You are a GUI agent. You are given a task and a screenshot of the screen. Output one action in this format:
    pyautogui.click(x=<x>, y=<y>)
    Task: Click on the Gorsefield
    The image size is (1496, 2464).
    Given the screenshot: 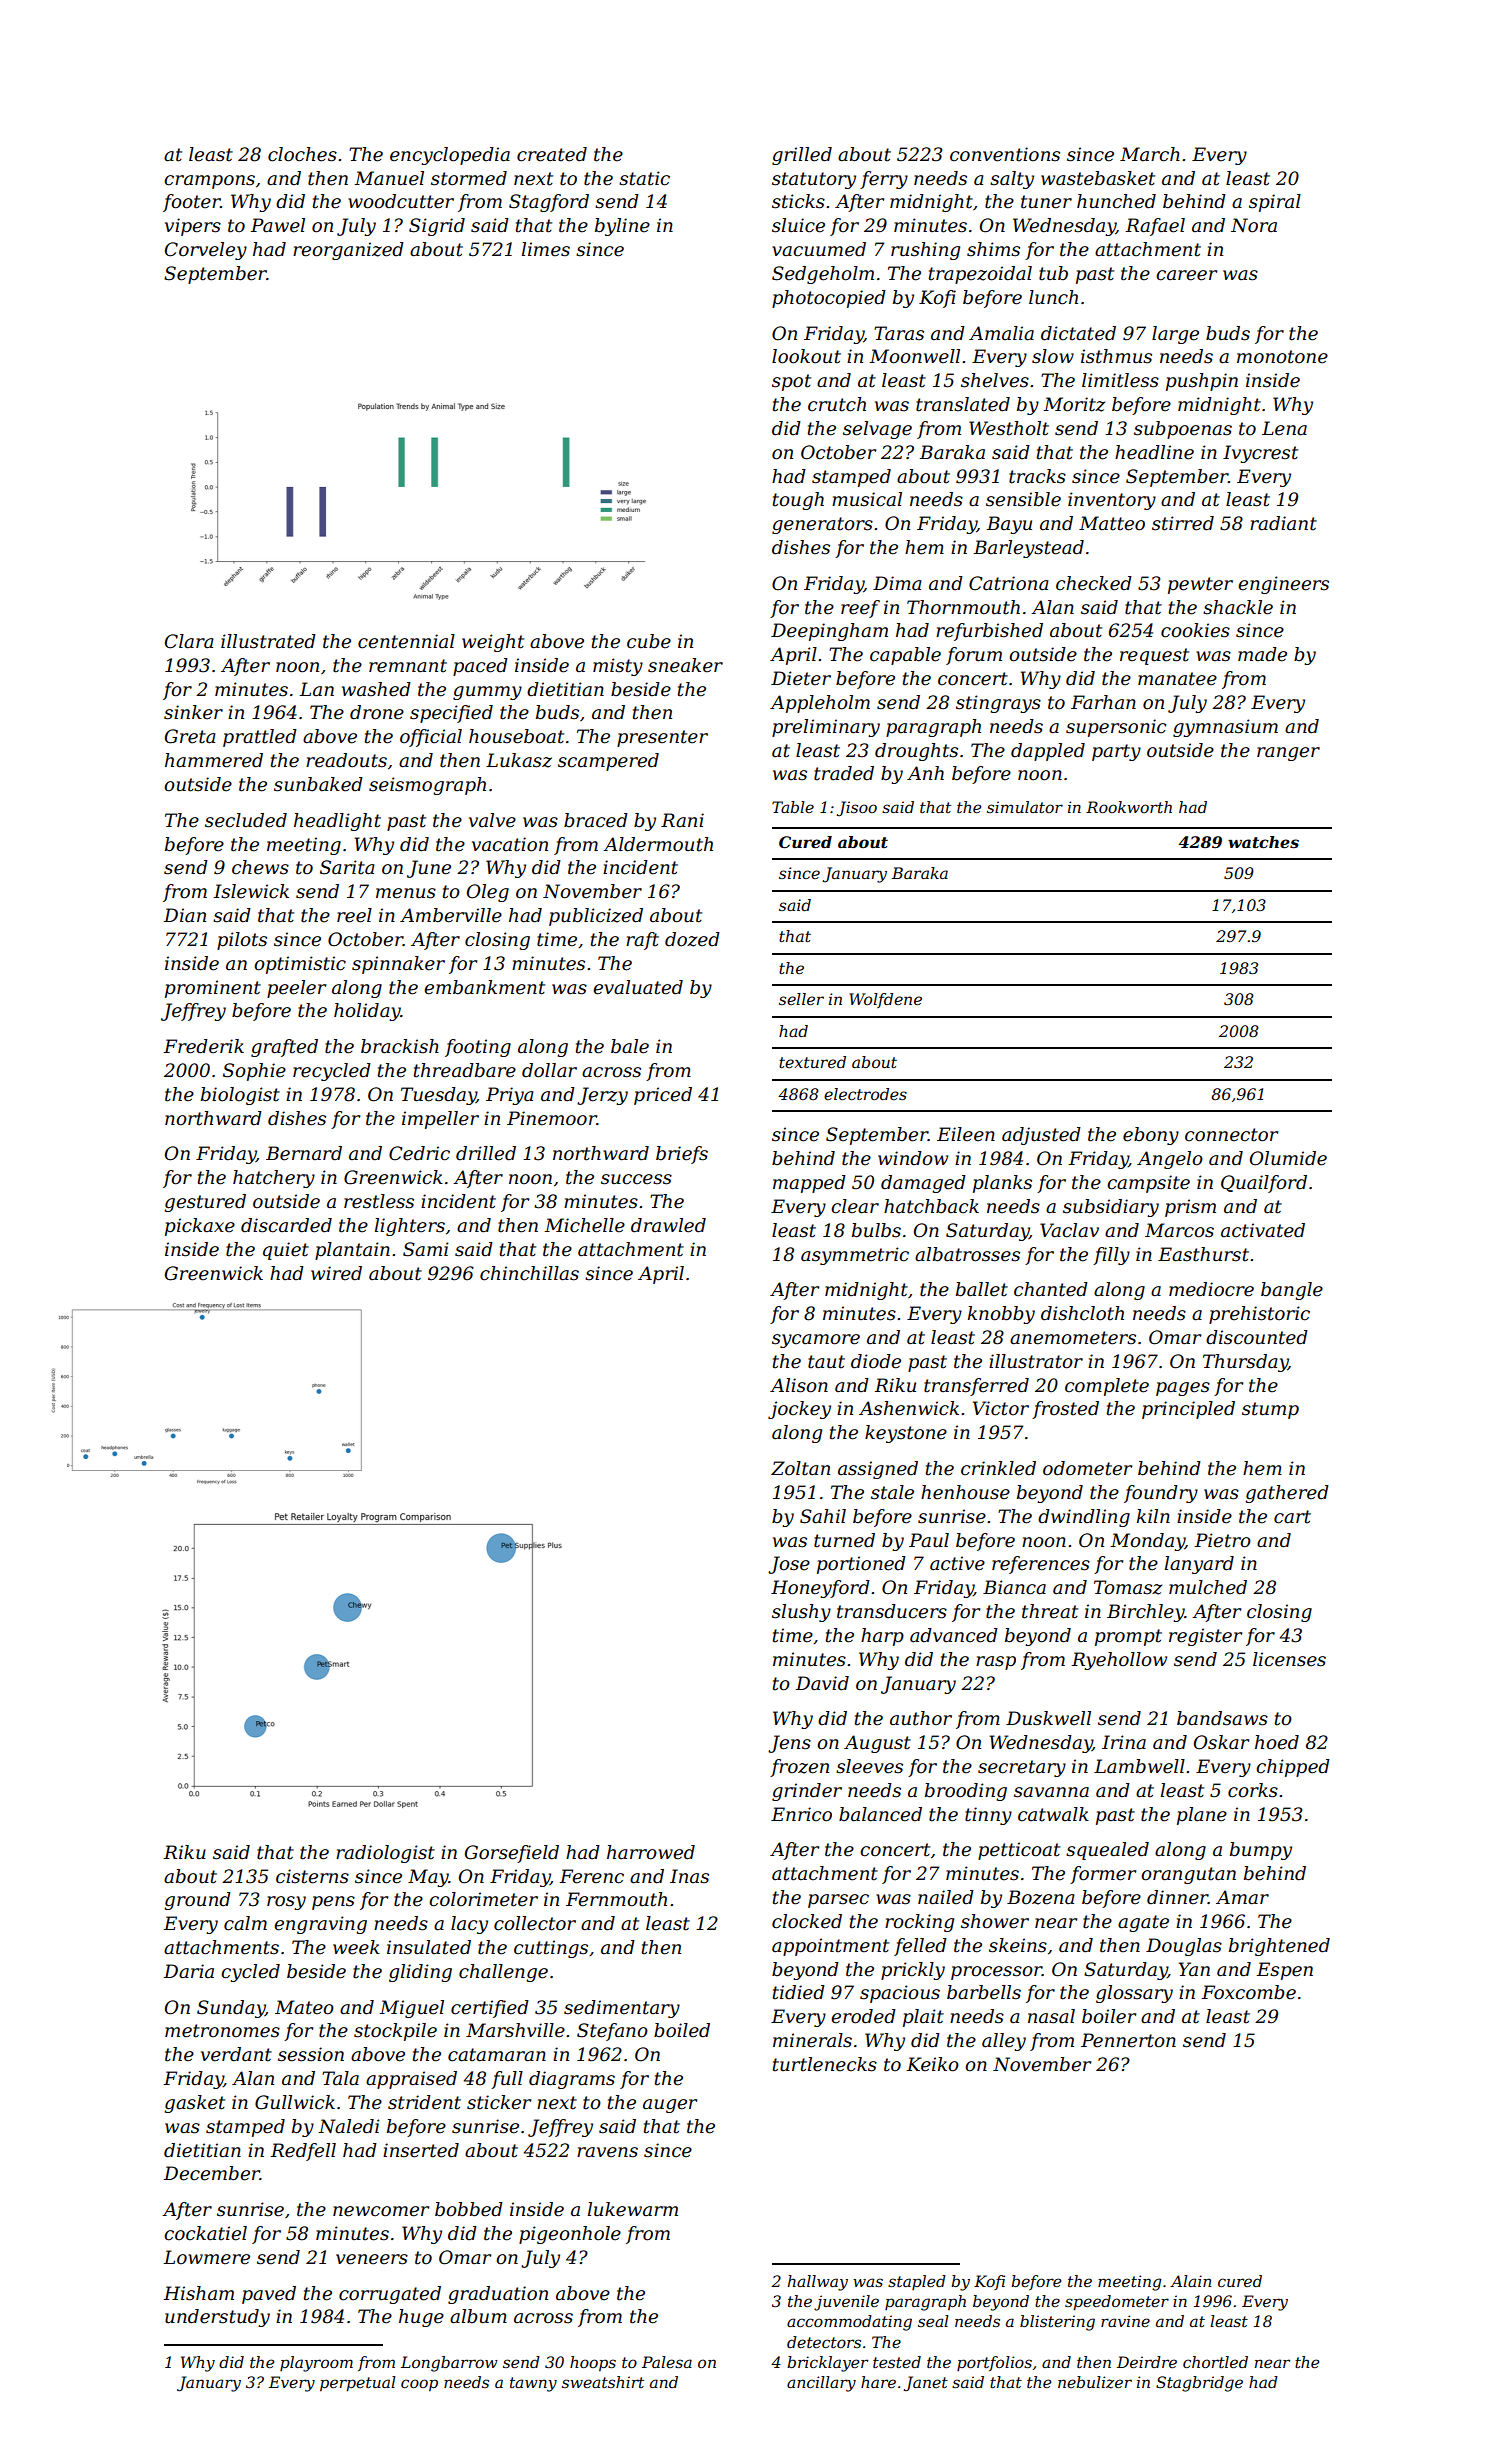 What is the action you would take?
    pyautogui.click(x=512, y=1854)
